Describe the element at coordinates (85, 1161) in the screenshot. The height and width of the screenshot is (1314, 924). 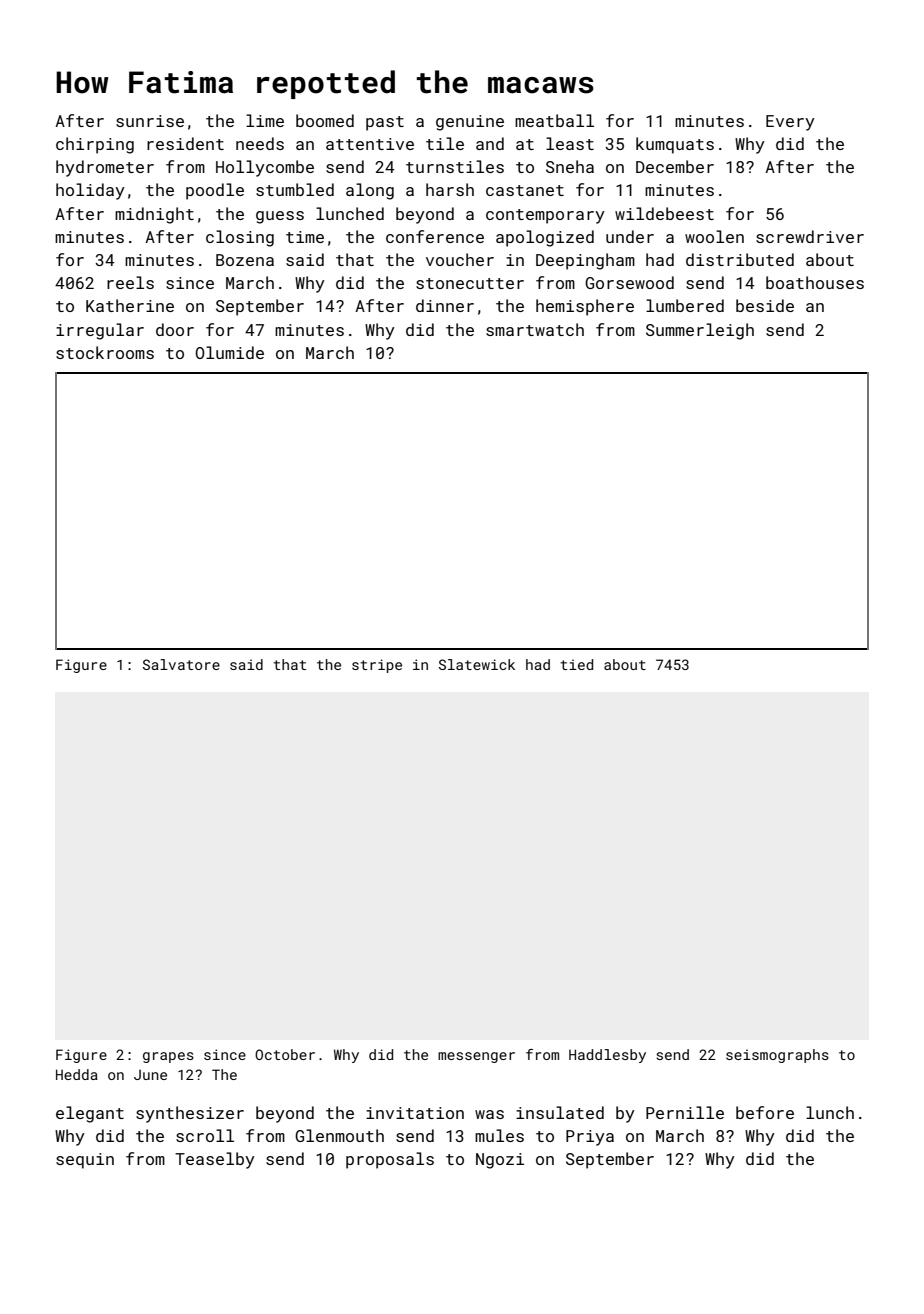
I see `sequin` at that location.
